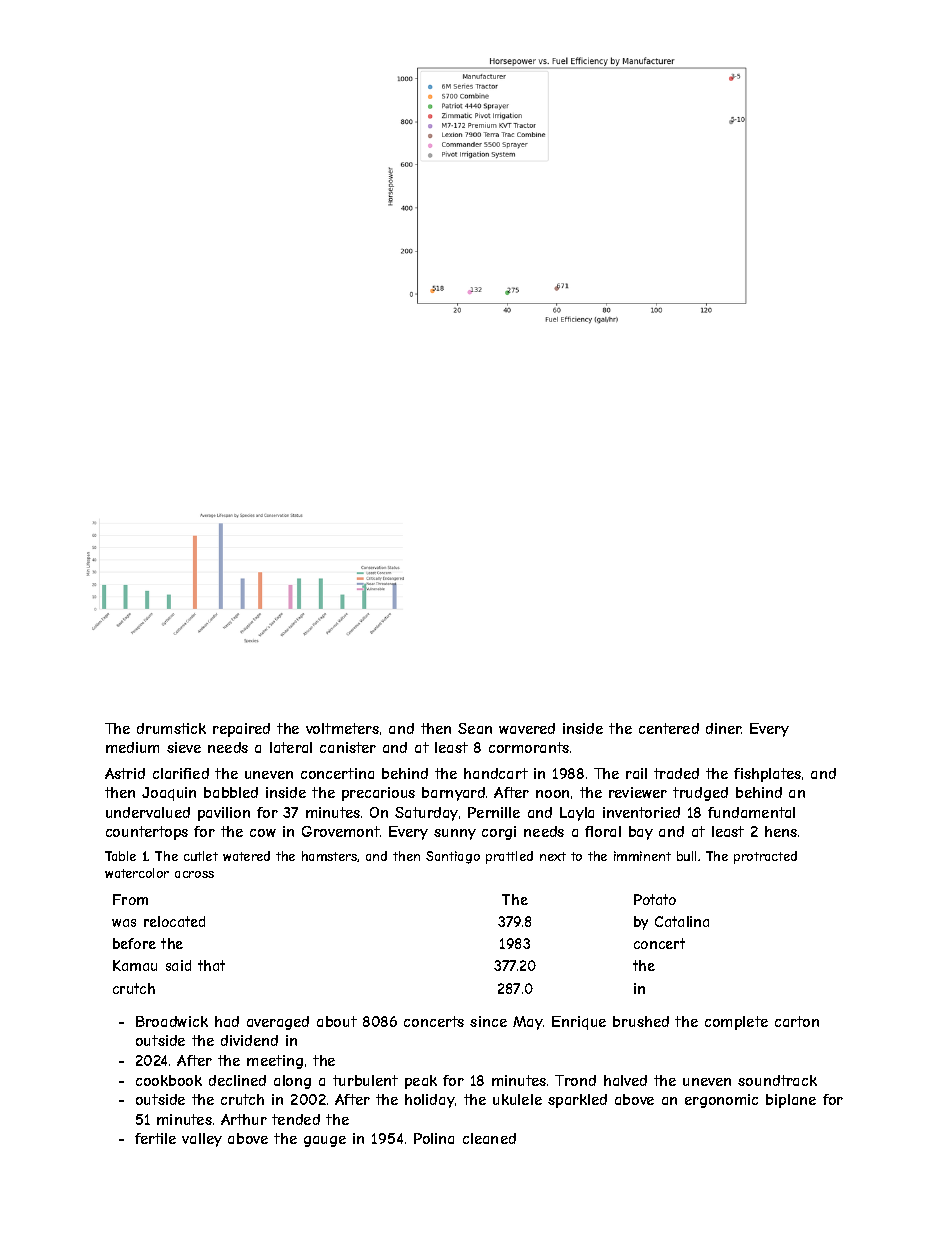  I want to click on centered, so click(669, 728).
